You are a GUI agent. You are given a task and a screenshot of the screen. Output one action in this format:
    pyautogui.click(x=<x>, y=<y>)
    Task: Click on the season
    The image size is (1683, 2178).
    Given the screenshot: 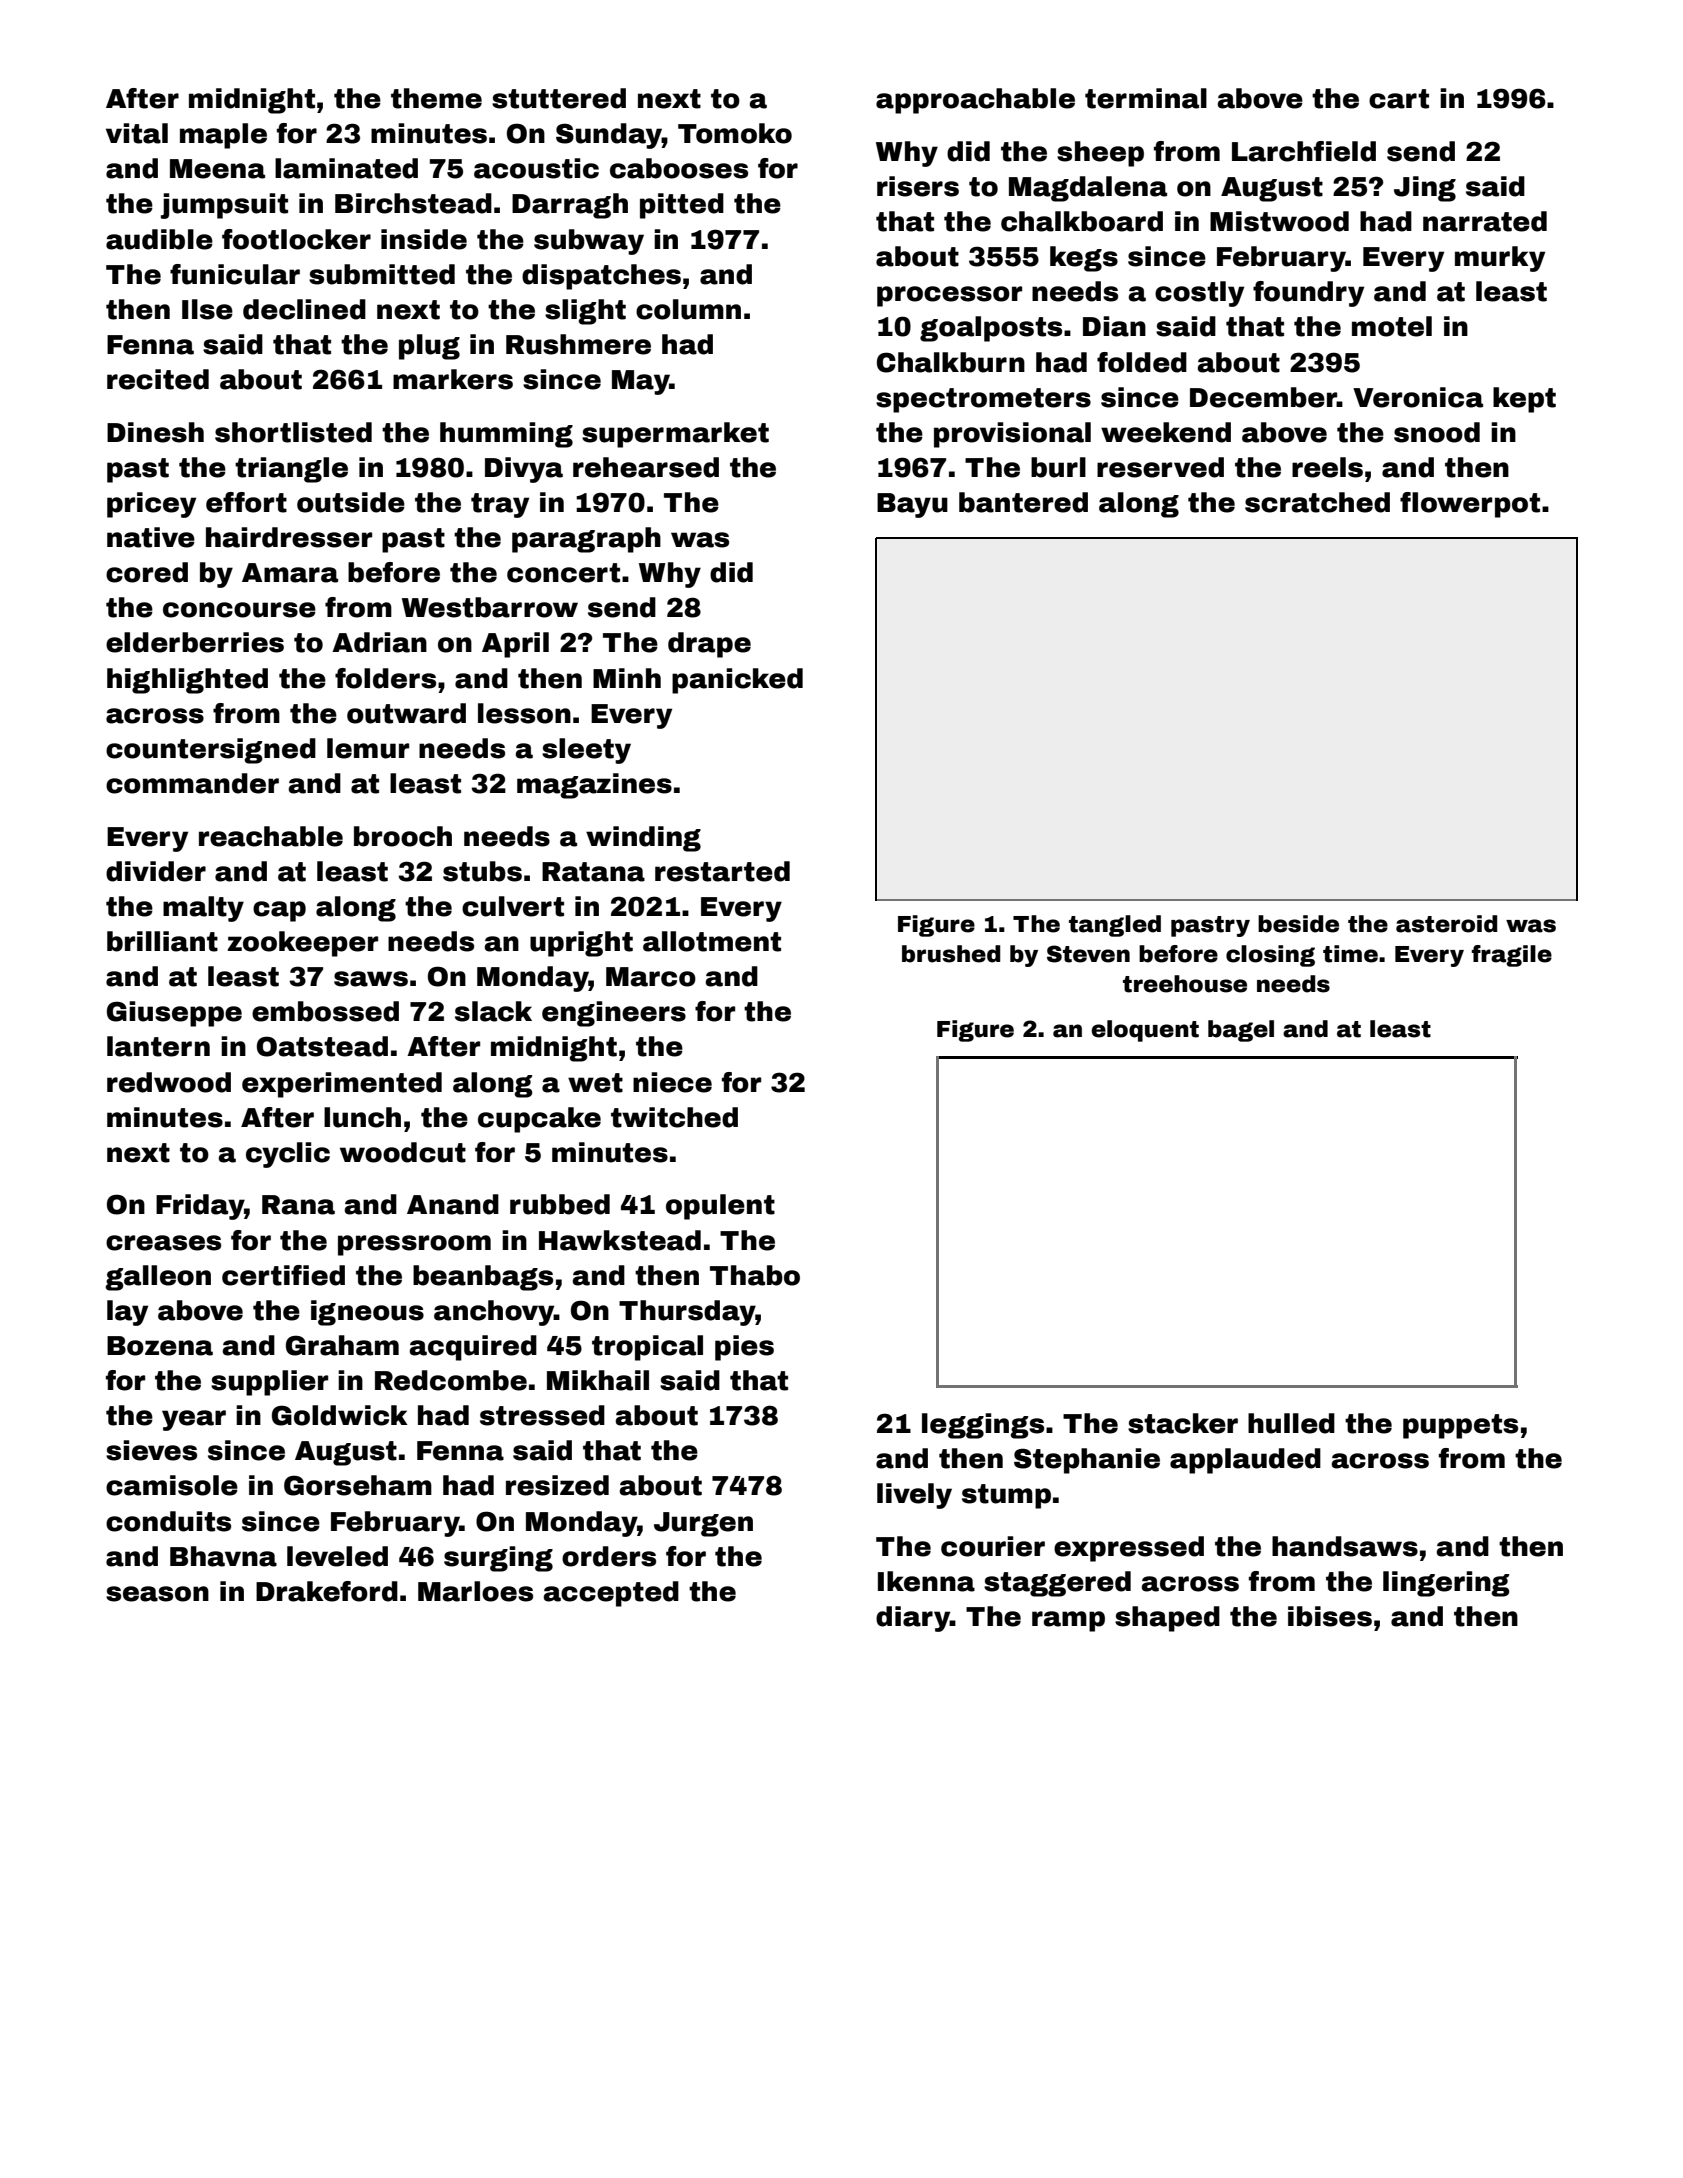 What is the action you would take?
    pyautogui.click(x=157, y=1594)
